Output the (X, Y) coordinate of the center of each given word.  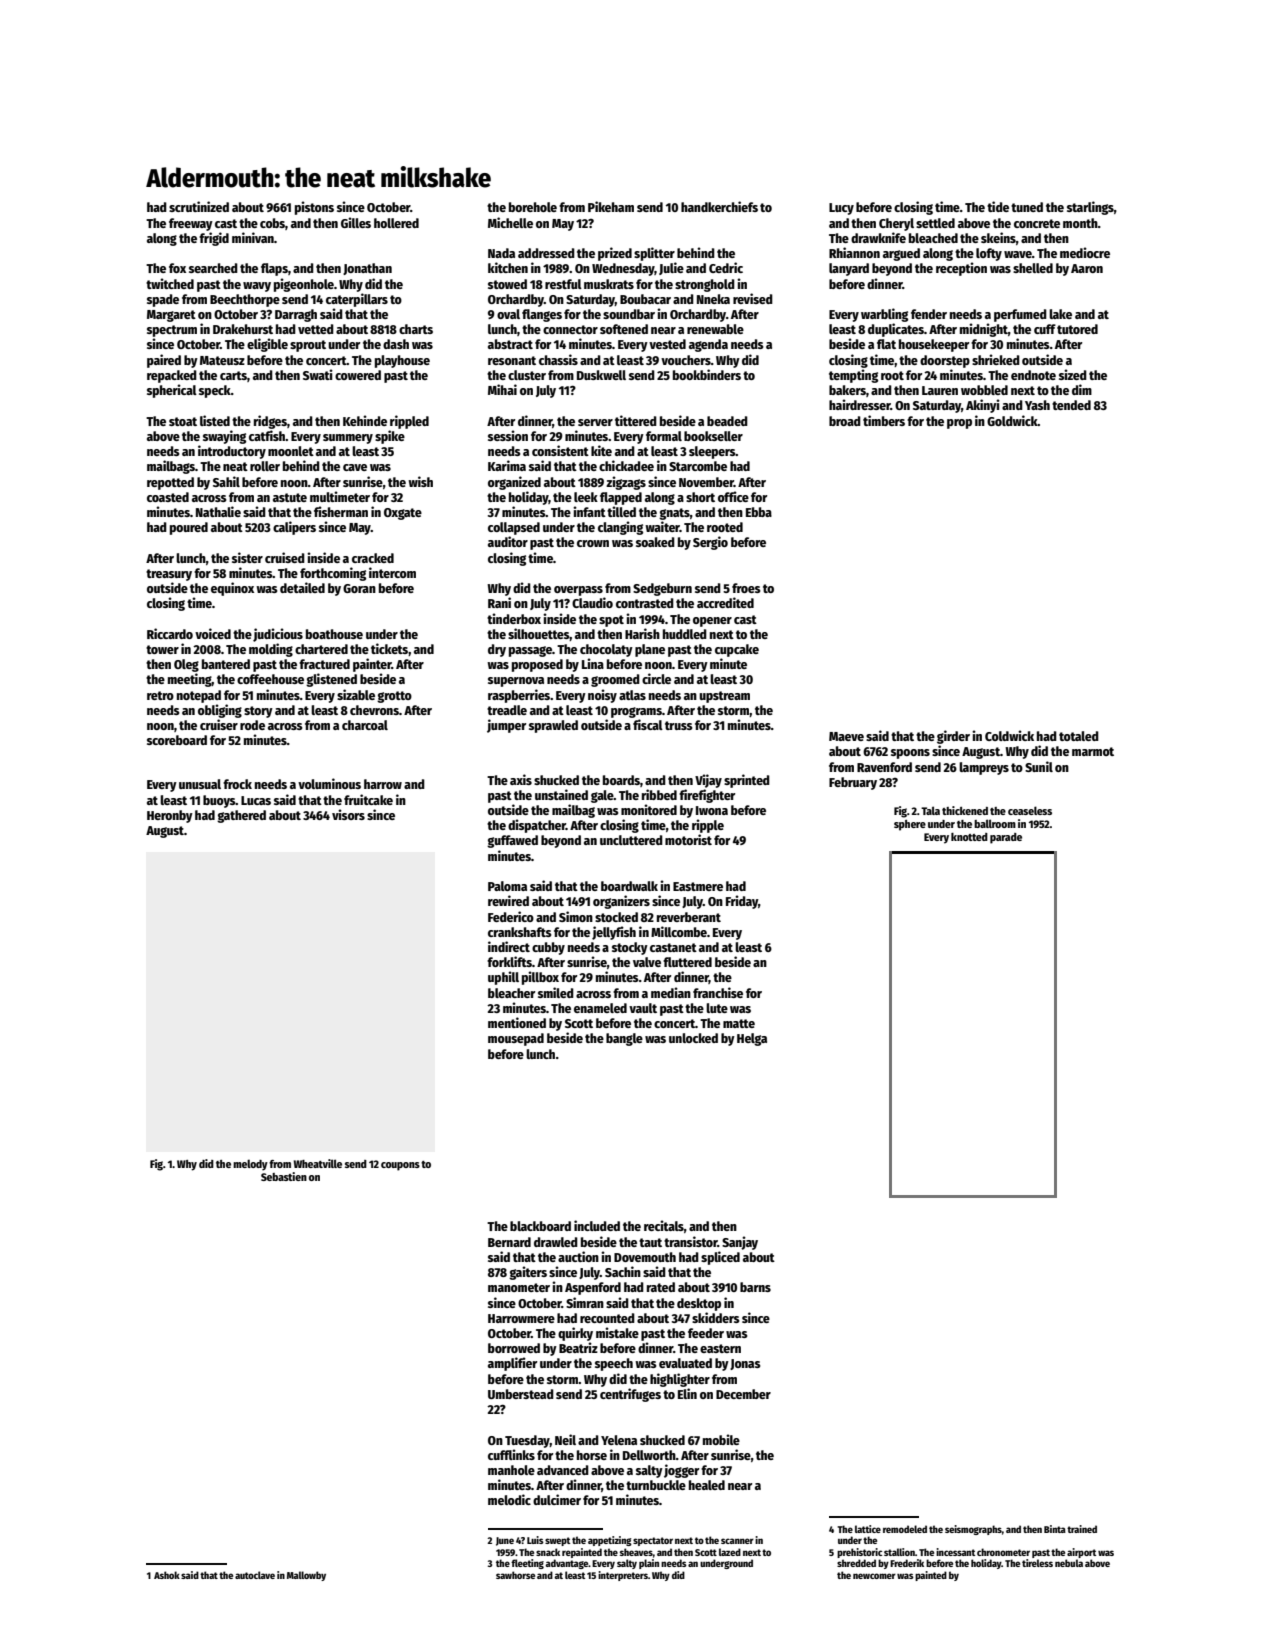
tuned (1027, 207)
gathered (241, 816)
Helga (752, 1039)
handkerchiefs (719, 206)
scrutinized (199, 206)
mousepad (516, 1039)
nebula (1069, 1563)
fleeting (527, 1564)
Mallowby (306, 1576)
